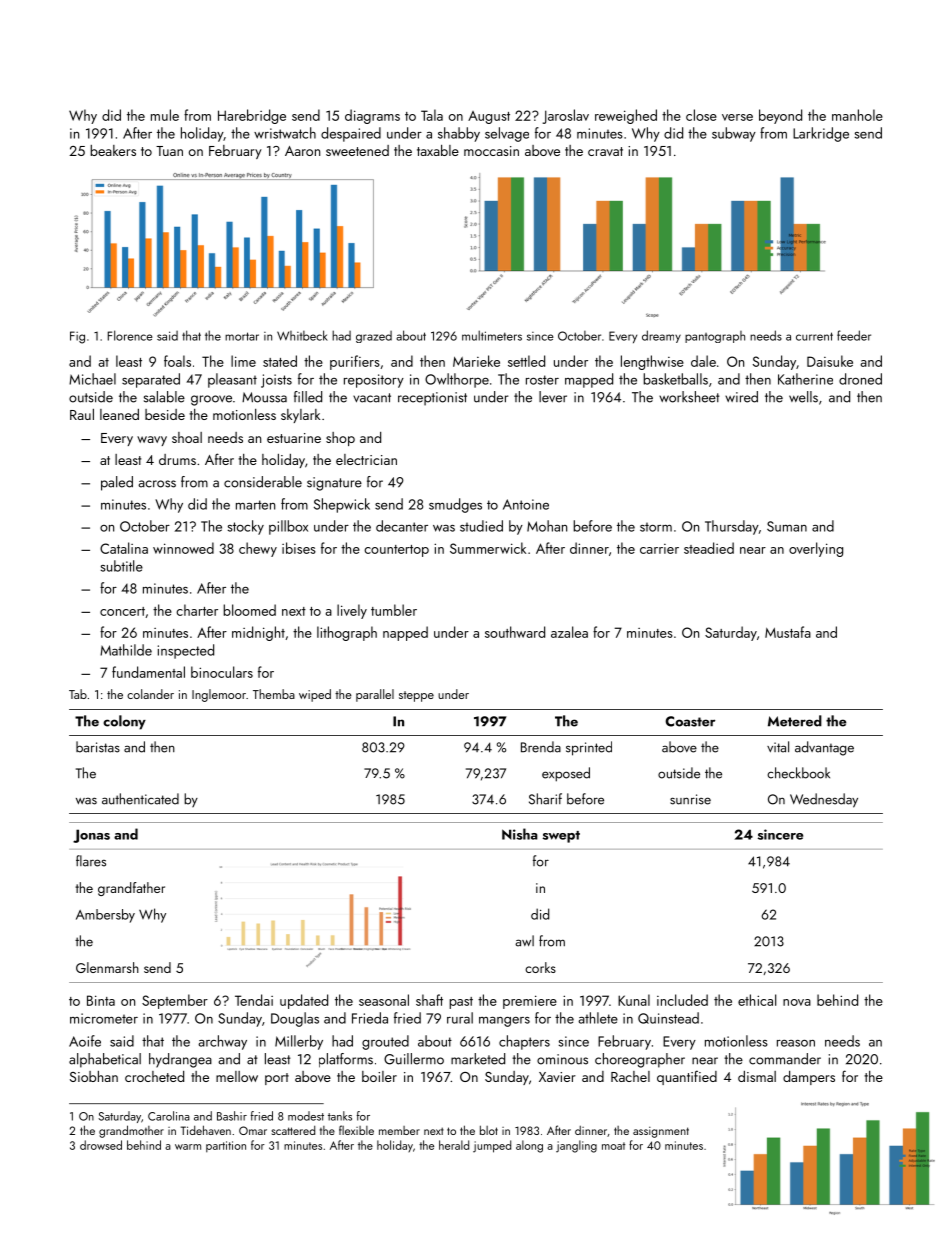  What do you see at coordinates (803, 397) in the image?
I see `wells` at bounding box center [803, 397].
